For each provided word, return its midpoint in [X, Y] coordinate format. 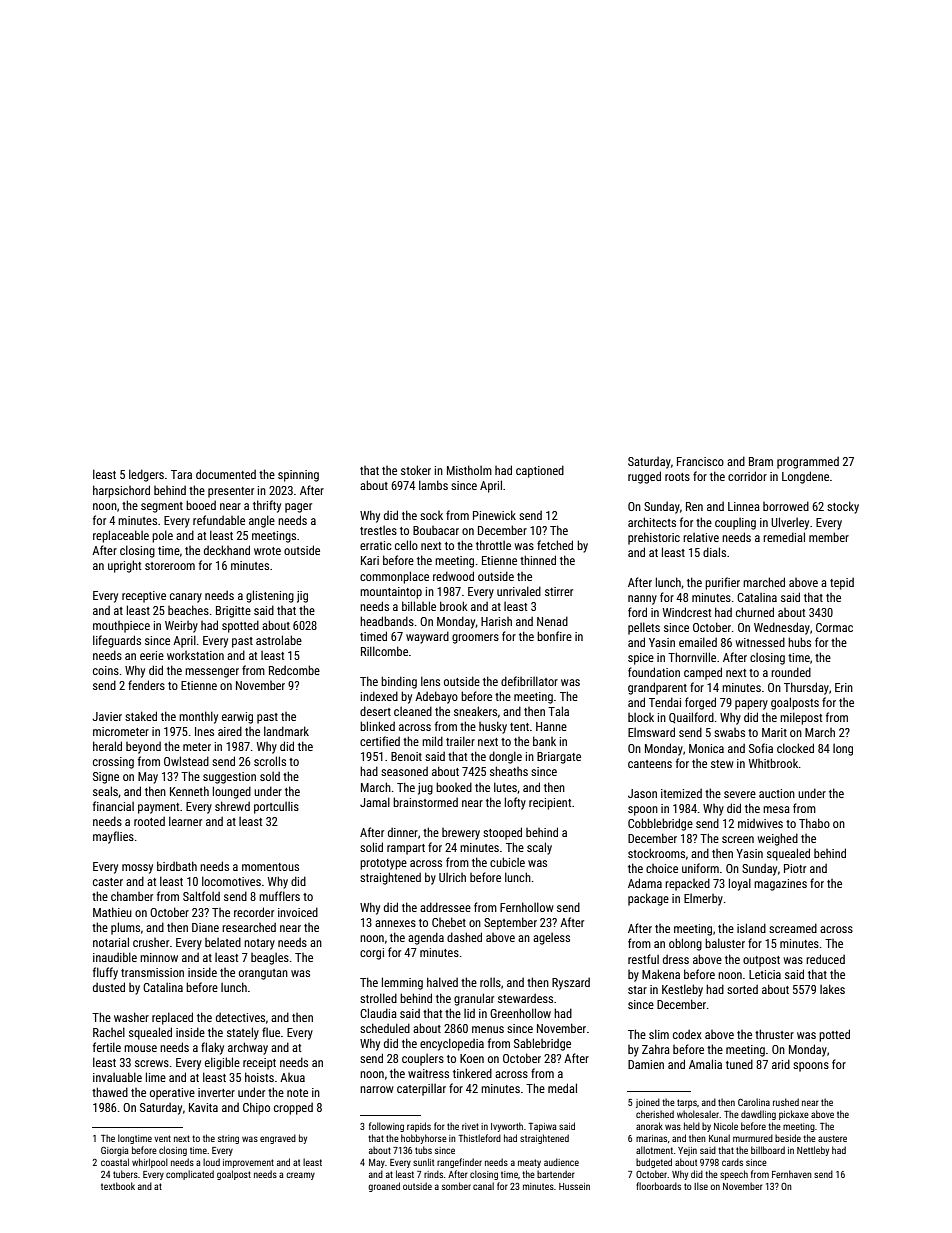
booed [201, 505]
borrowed [786, 506]
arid [781, 1064]
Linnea [744, 506]
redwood [453, 576]
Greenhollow [520, 1013]
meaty [529, 1163]
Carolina [754, 1102]
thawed [110, 1092]
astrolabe [279, 640]
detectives [240, 1017]
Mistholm [469, 470]
